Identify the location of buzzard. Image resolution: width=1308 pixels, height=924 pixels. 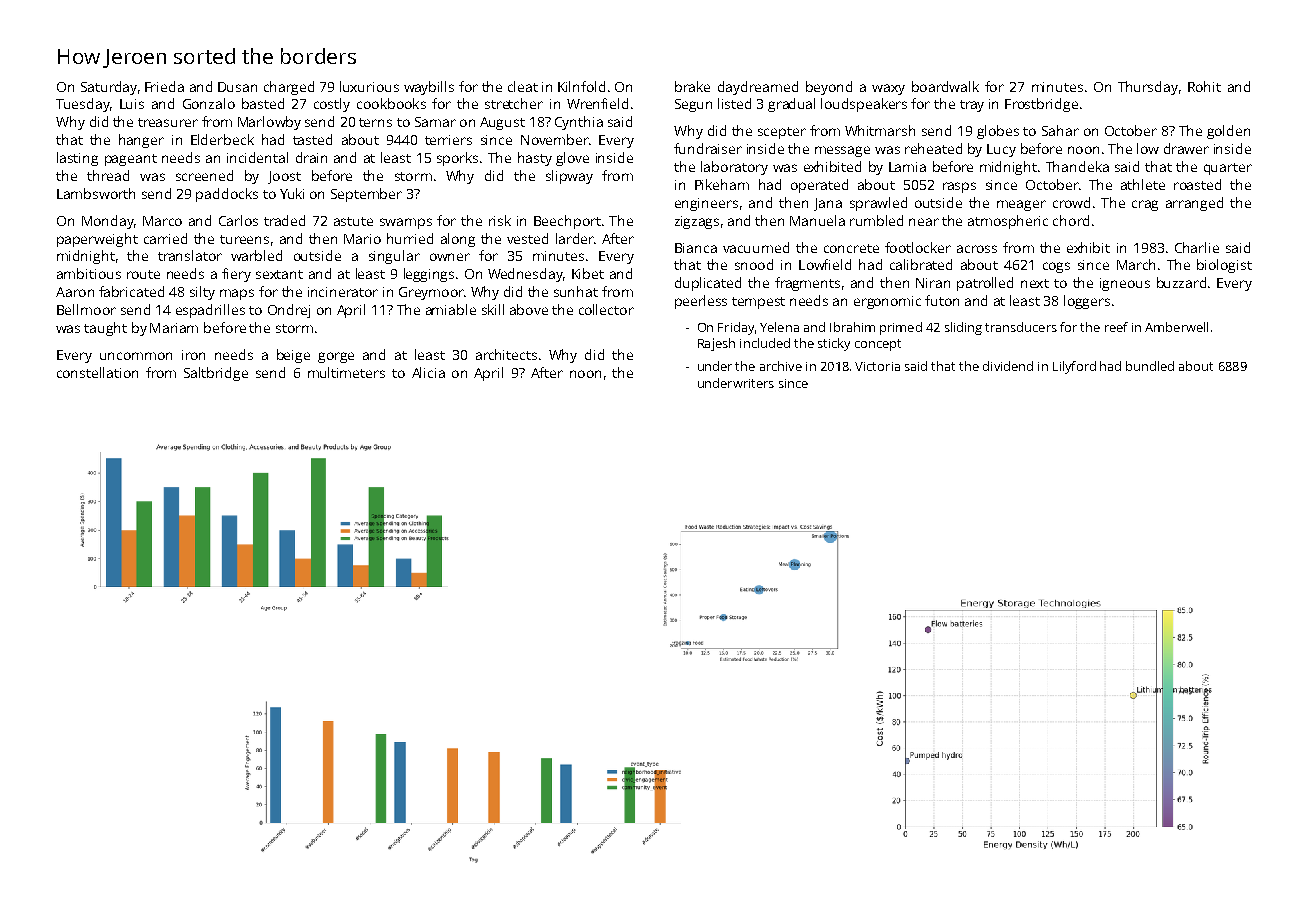
(1181, 282).
